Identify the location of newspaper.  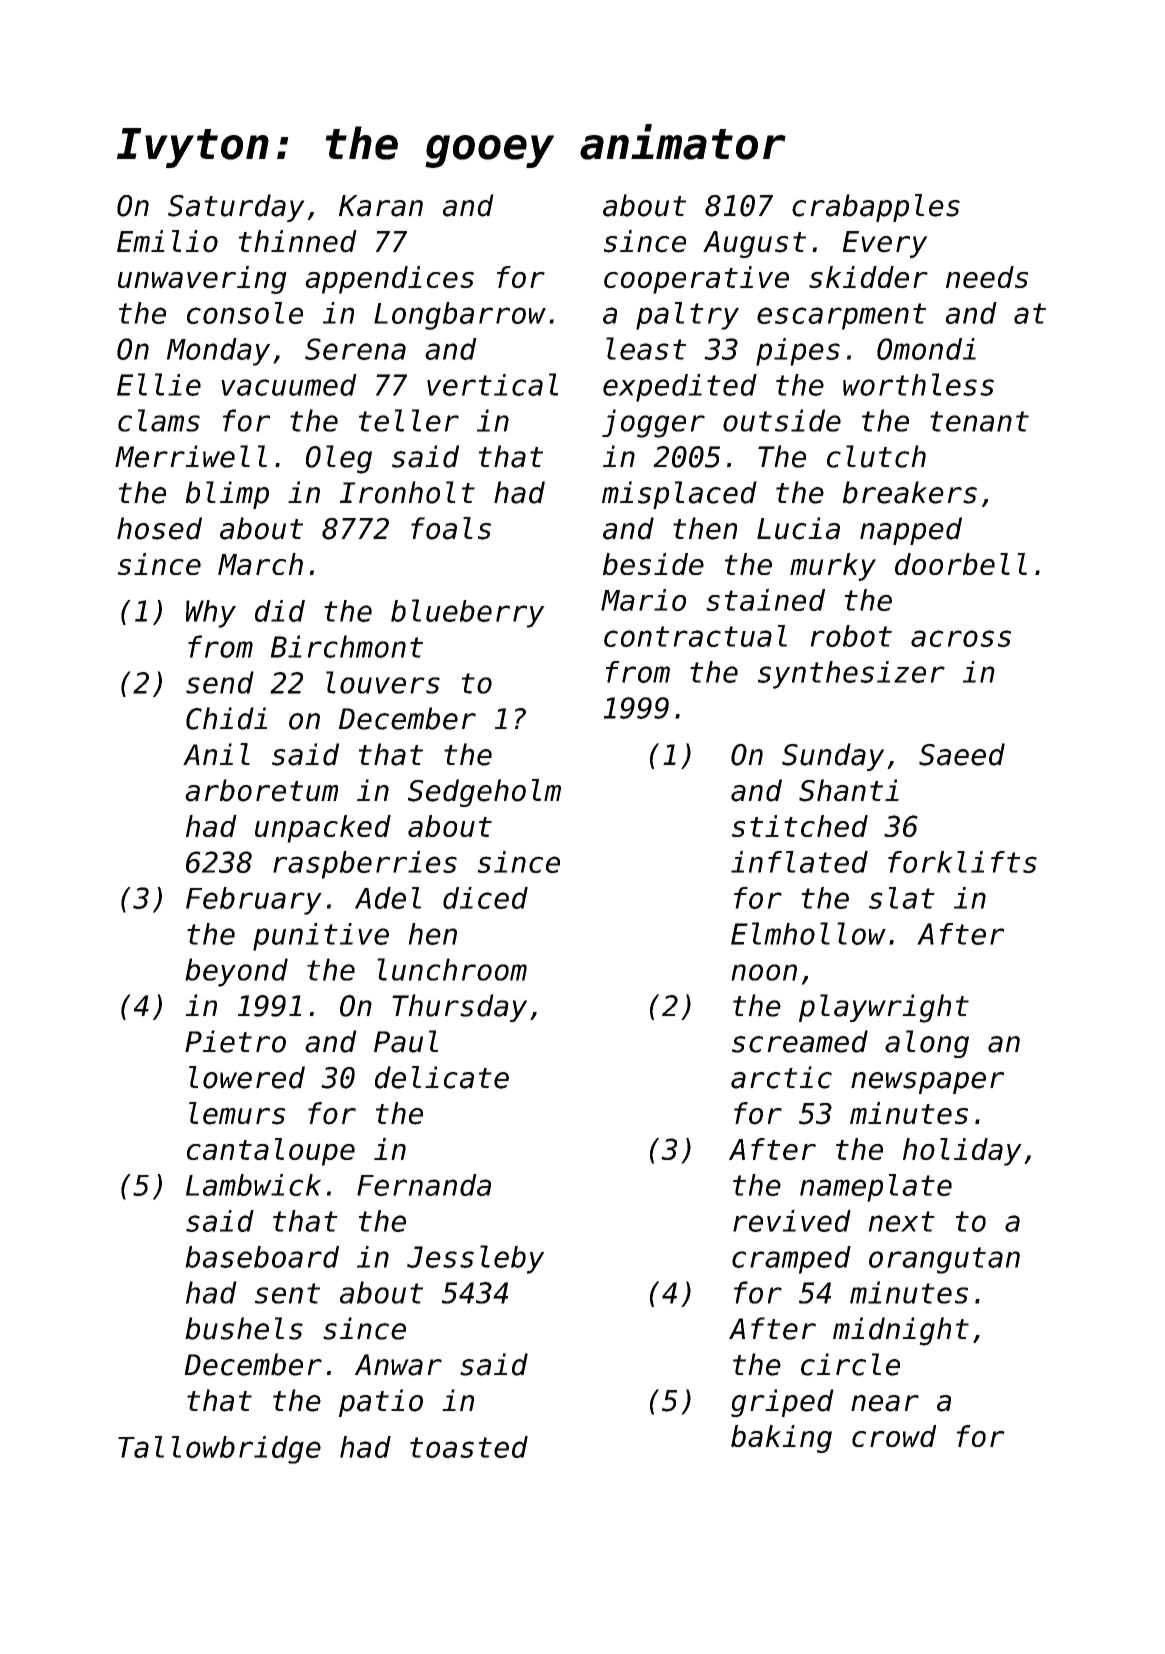
(928, 1083).
